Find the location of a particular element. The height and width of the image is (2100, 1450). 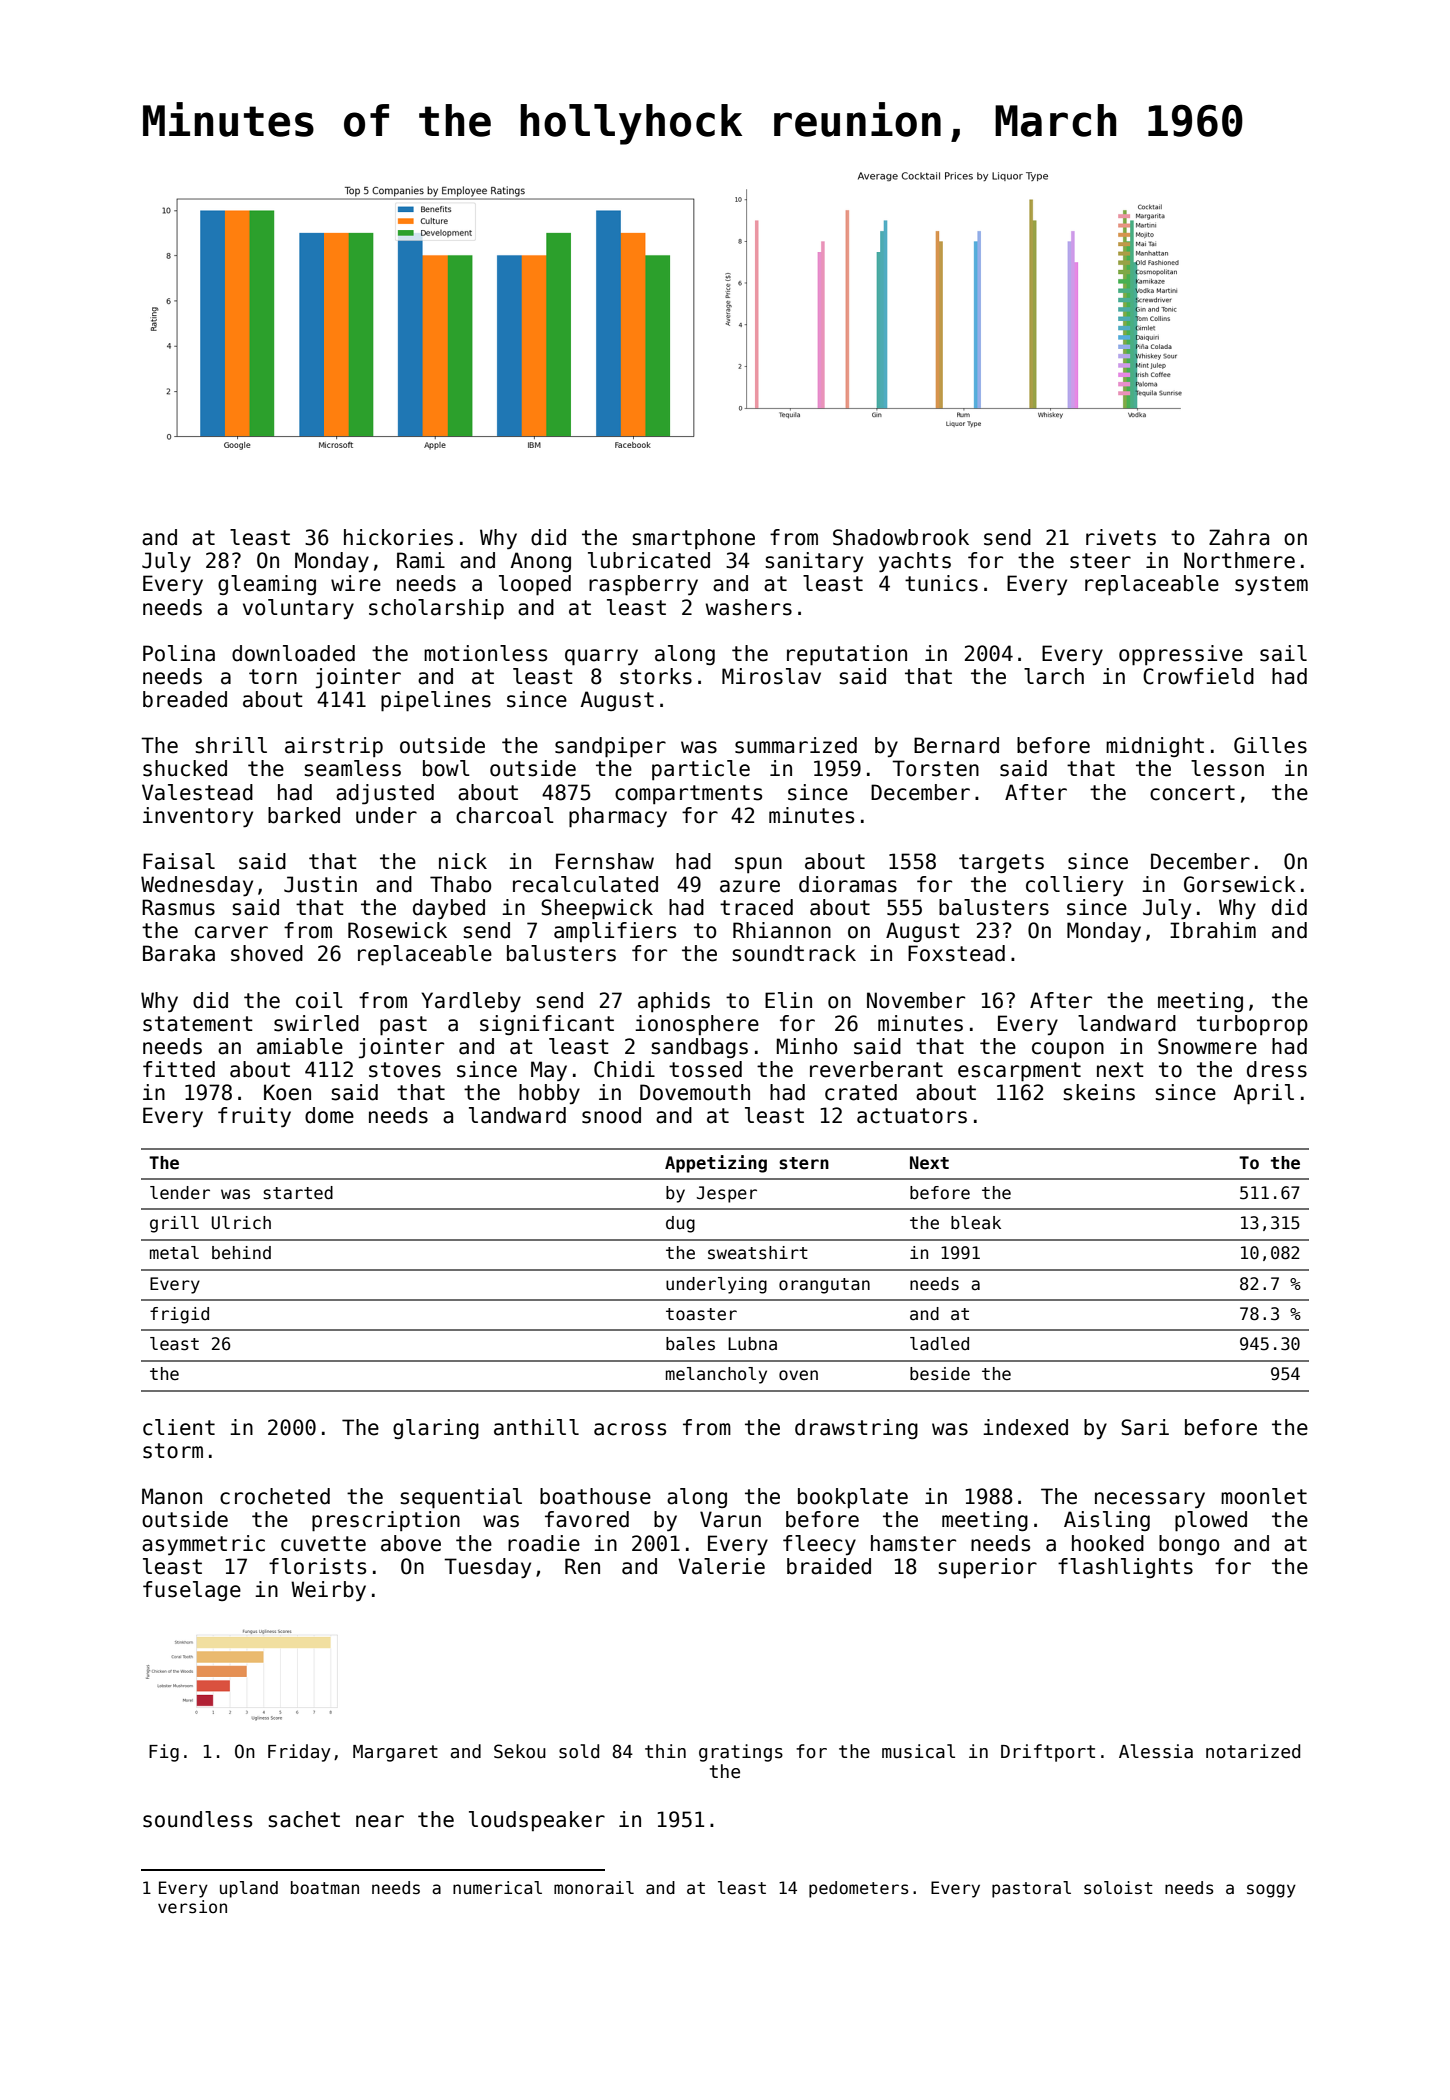

coupon is located at coordinates (1068, 1050).
